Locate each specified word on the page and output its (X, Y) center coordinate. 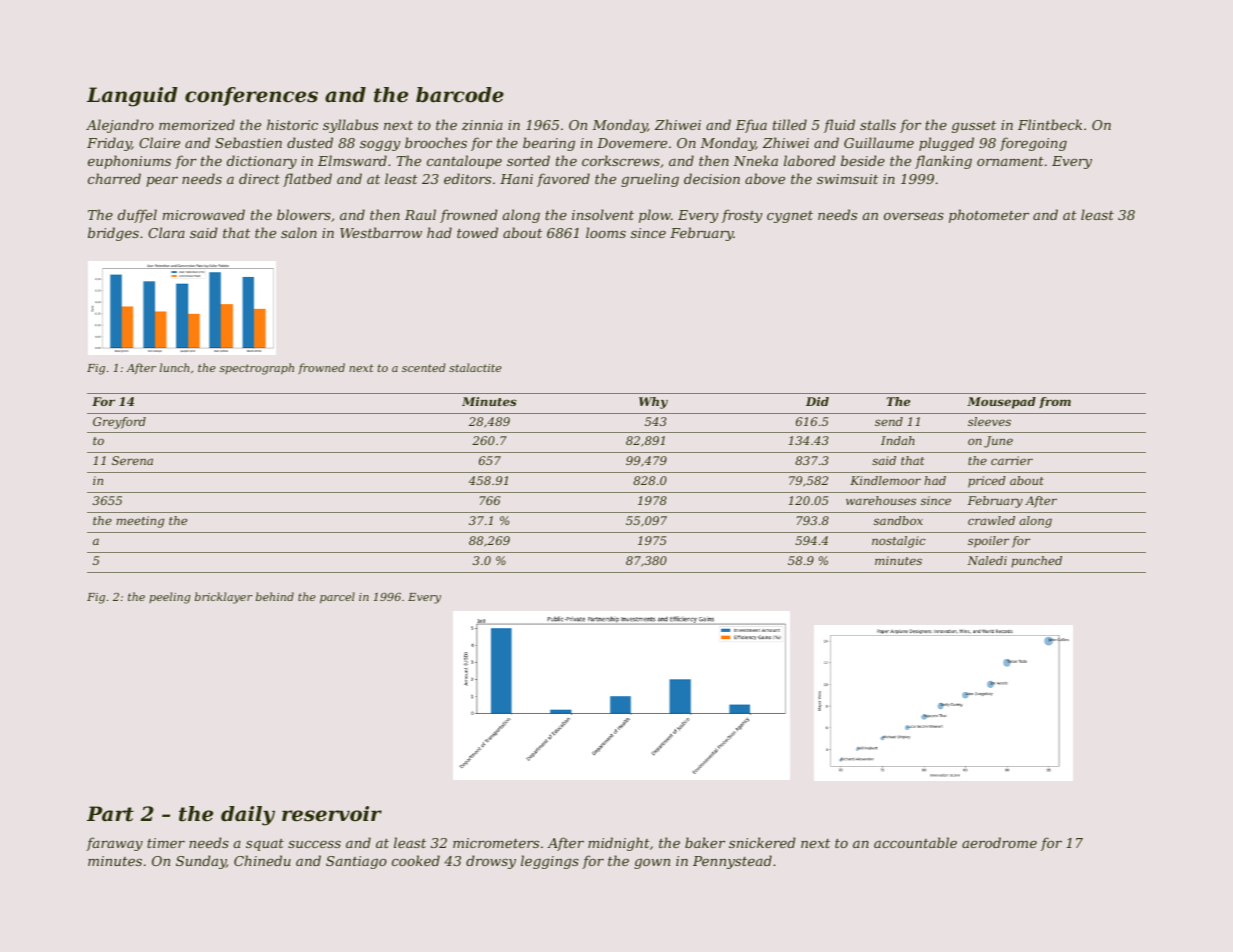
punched (1036, 562)
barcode (460, 95)
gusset (974, 127)
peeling (170, 598)
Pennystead (732, 862)
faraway (114, 844)
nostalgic (899, 542)
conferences (251, 96)
